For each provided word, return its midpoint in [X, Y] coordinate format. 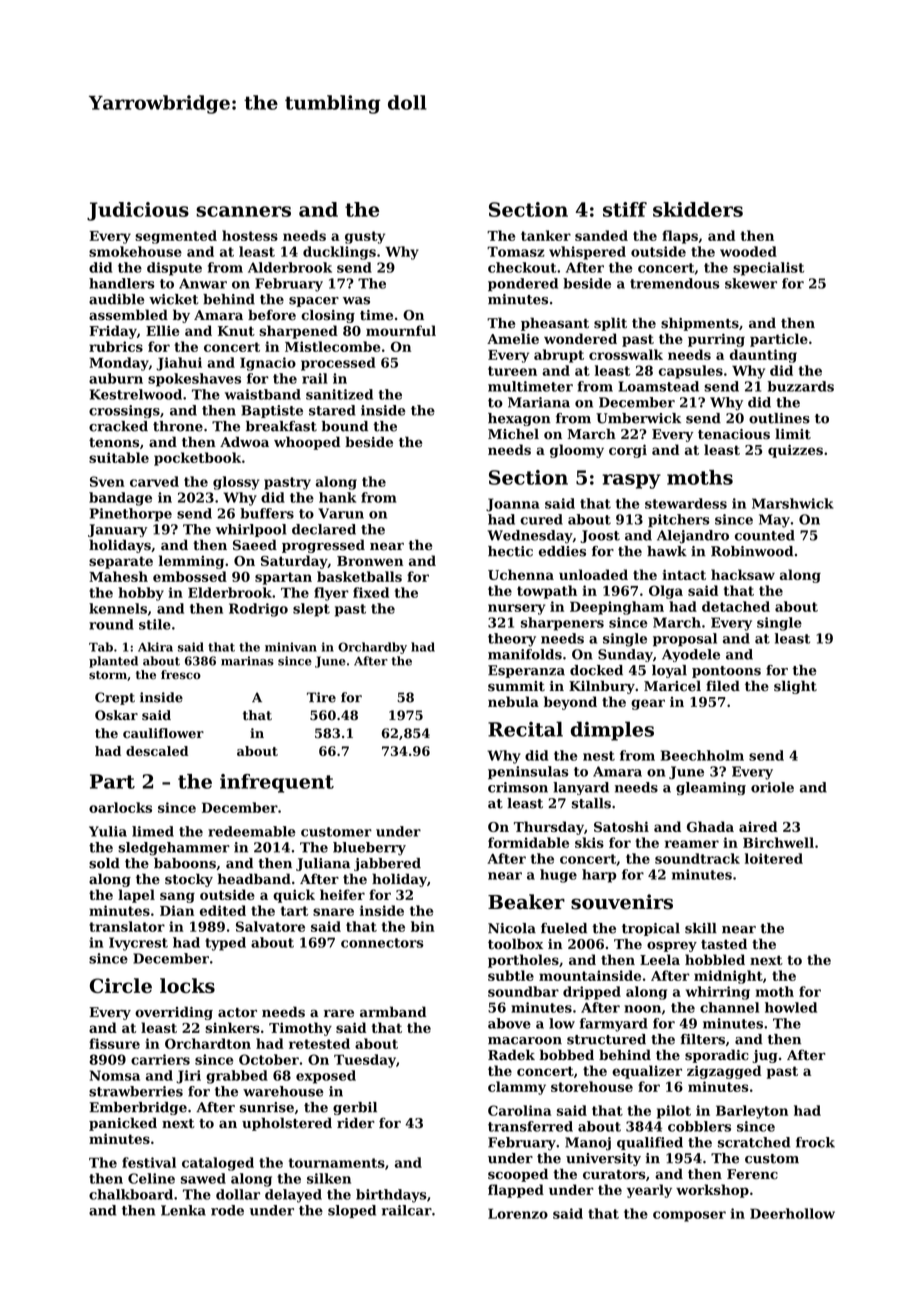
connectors [382, 943]
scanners [243, 211]
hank [337, 497]
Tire [321, 697]
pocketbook [197, 459]
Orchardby [372, 648]
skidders [698, 209]
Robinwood [752, 551]
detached [736, 606]
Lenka [183, 1210]
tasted [724, 944]
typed [225, 944]
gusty [365, 237]
